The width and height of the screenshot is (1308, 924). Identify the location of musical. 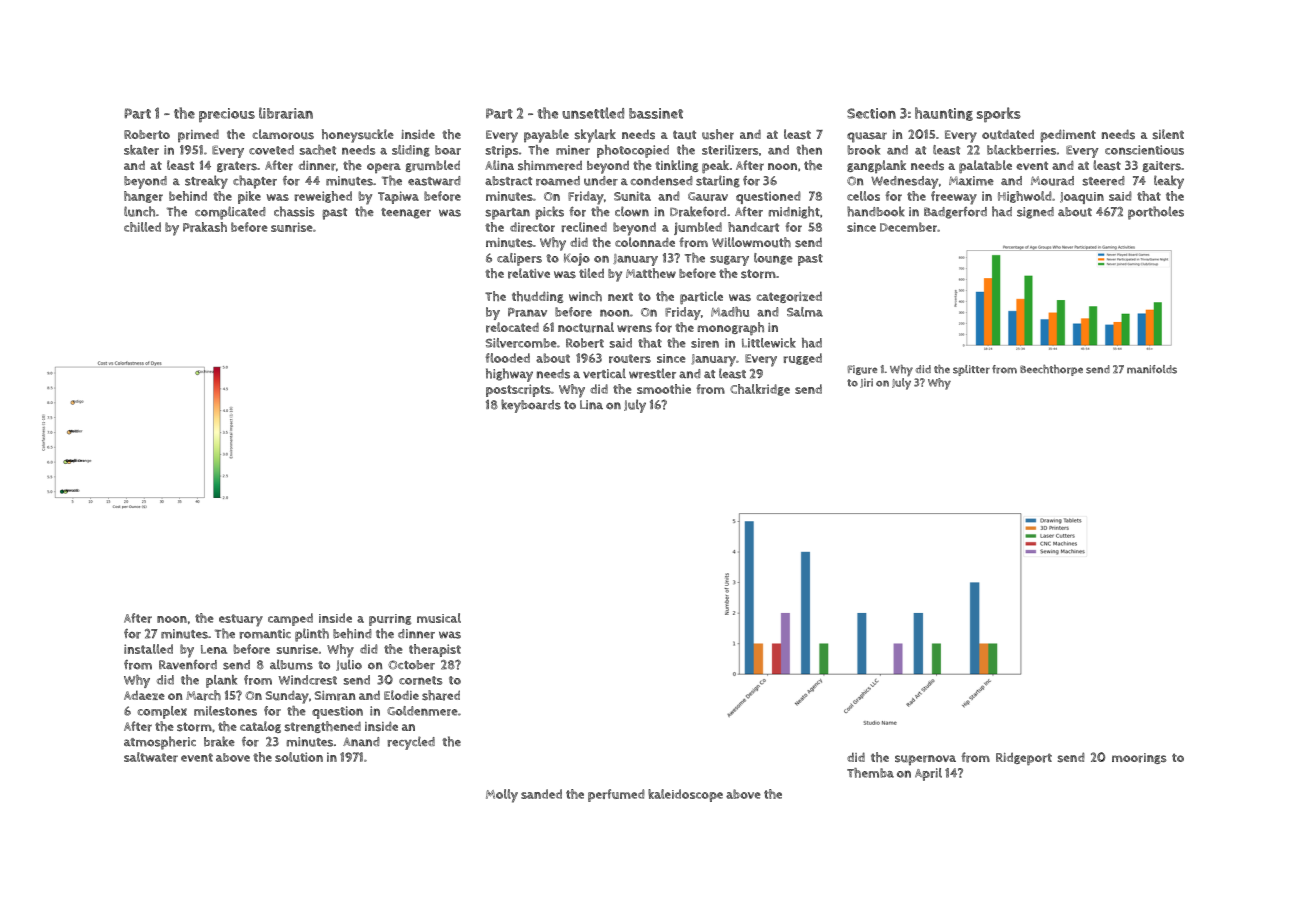
(439, 618).
